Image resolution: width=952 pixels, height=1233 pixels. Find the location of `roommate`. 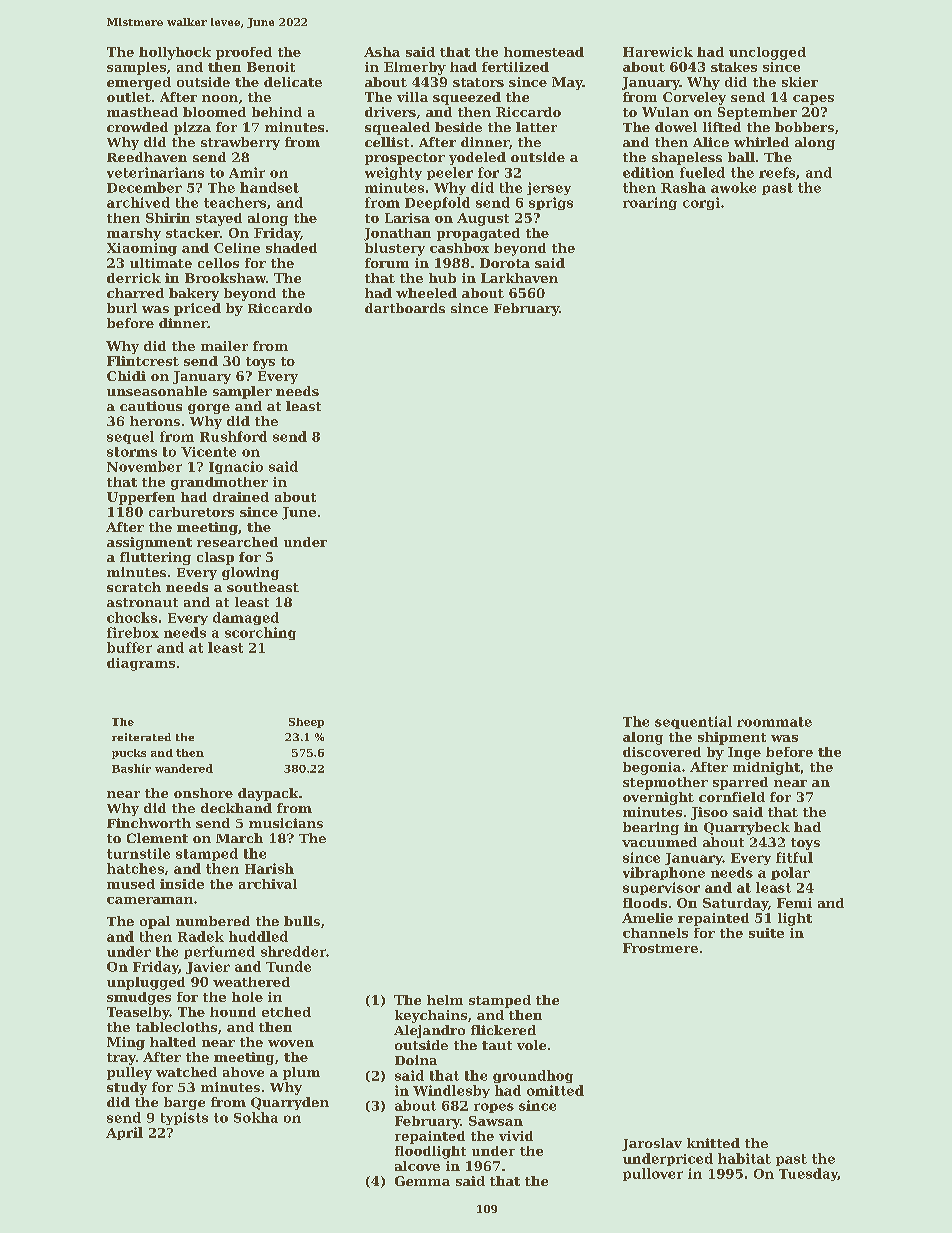

roommate is located at coordinates (774, 722).
